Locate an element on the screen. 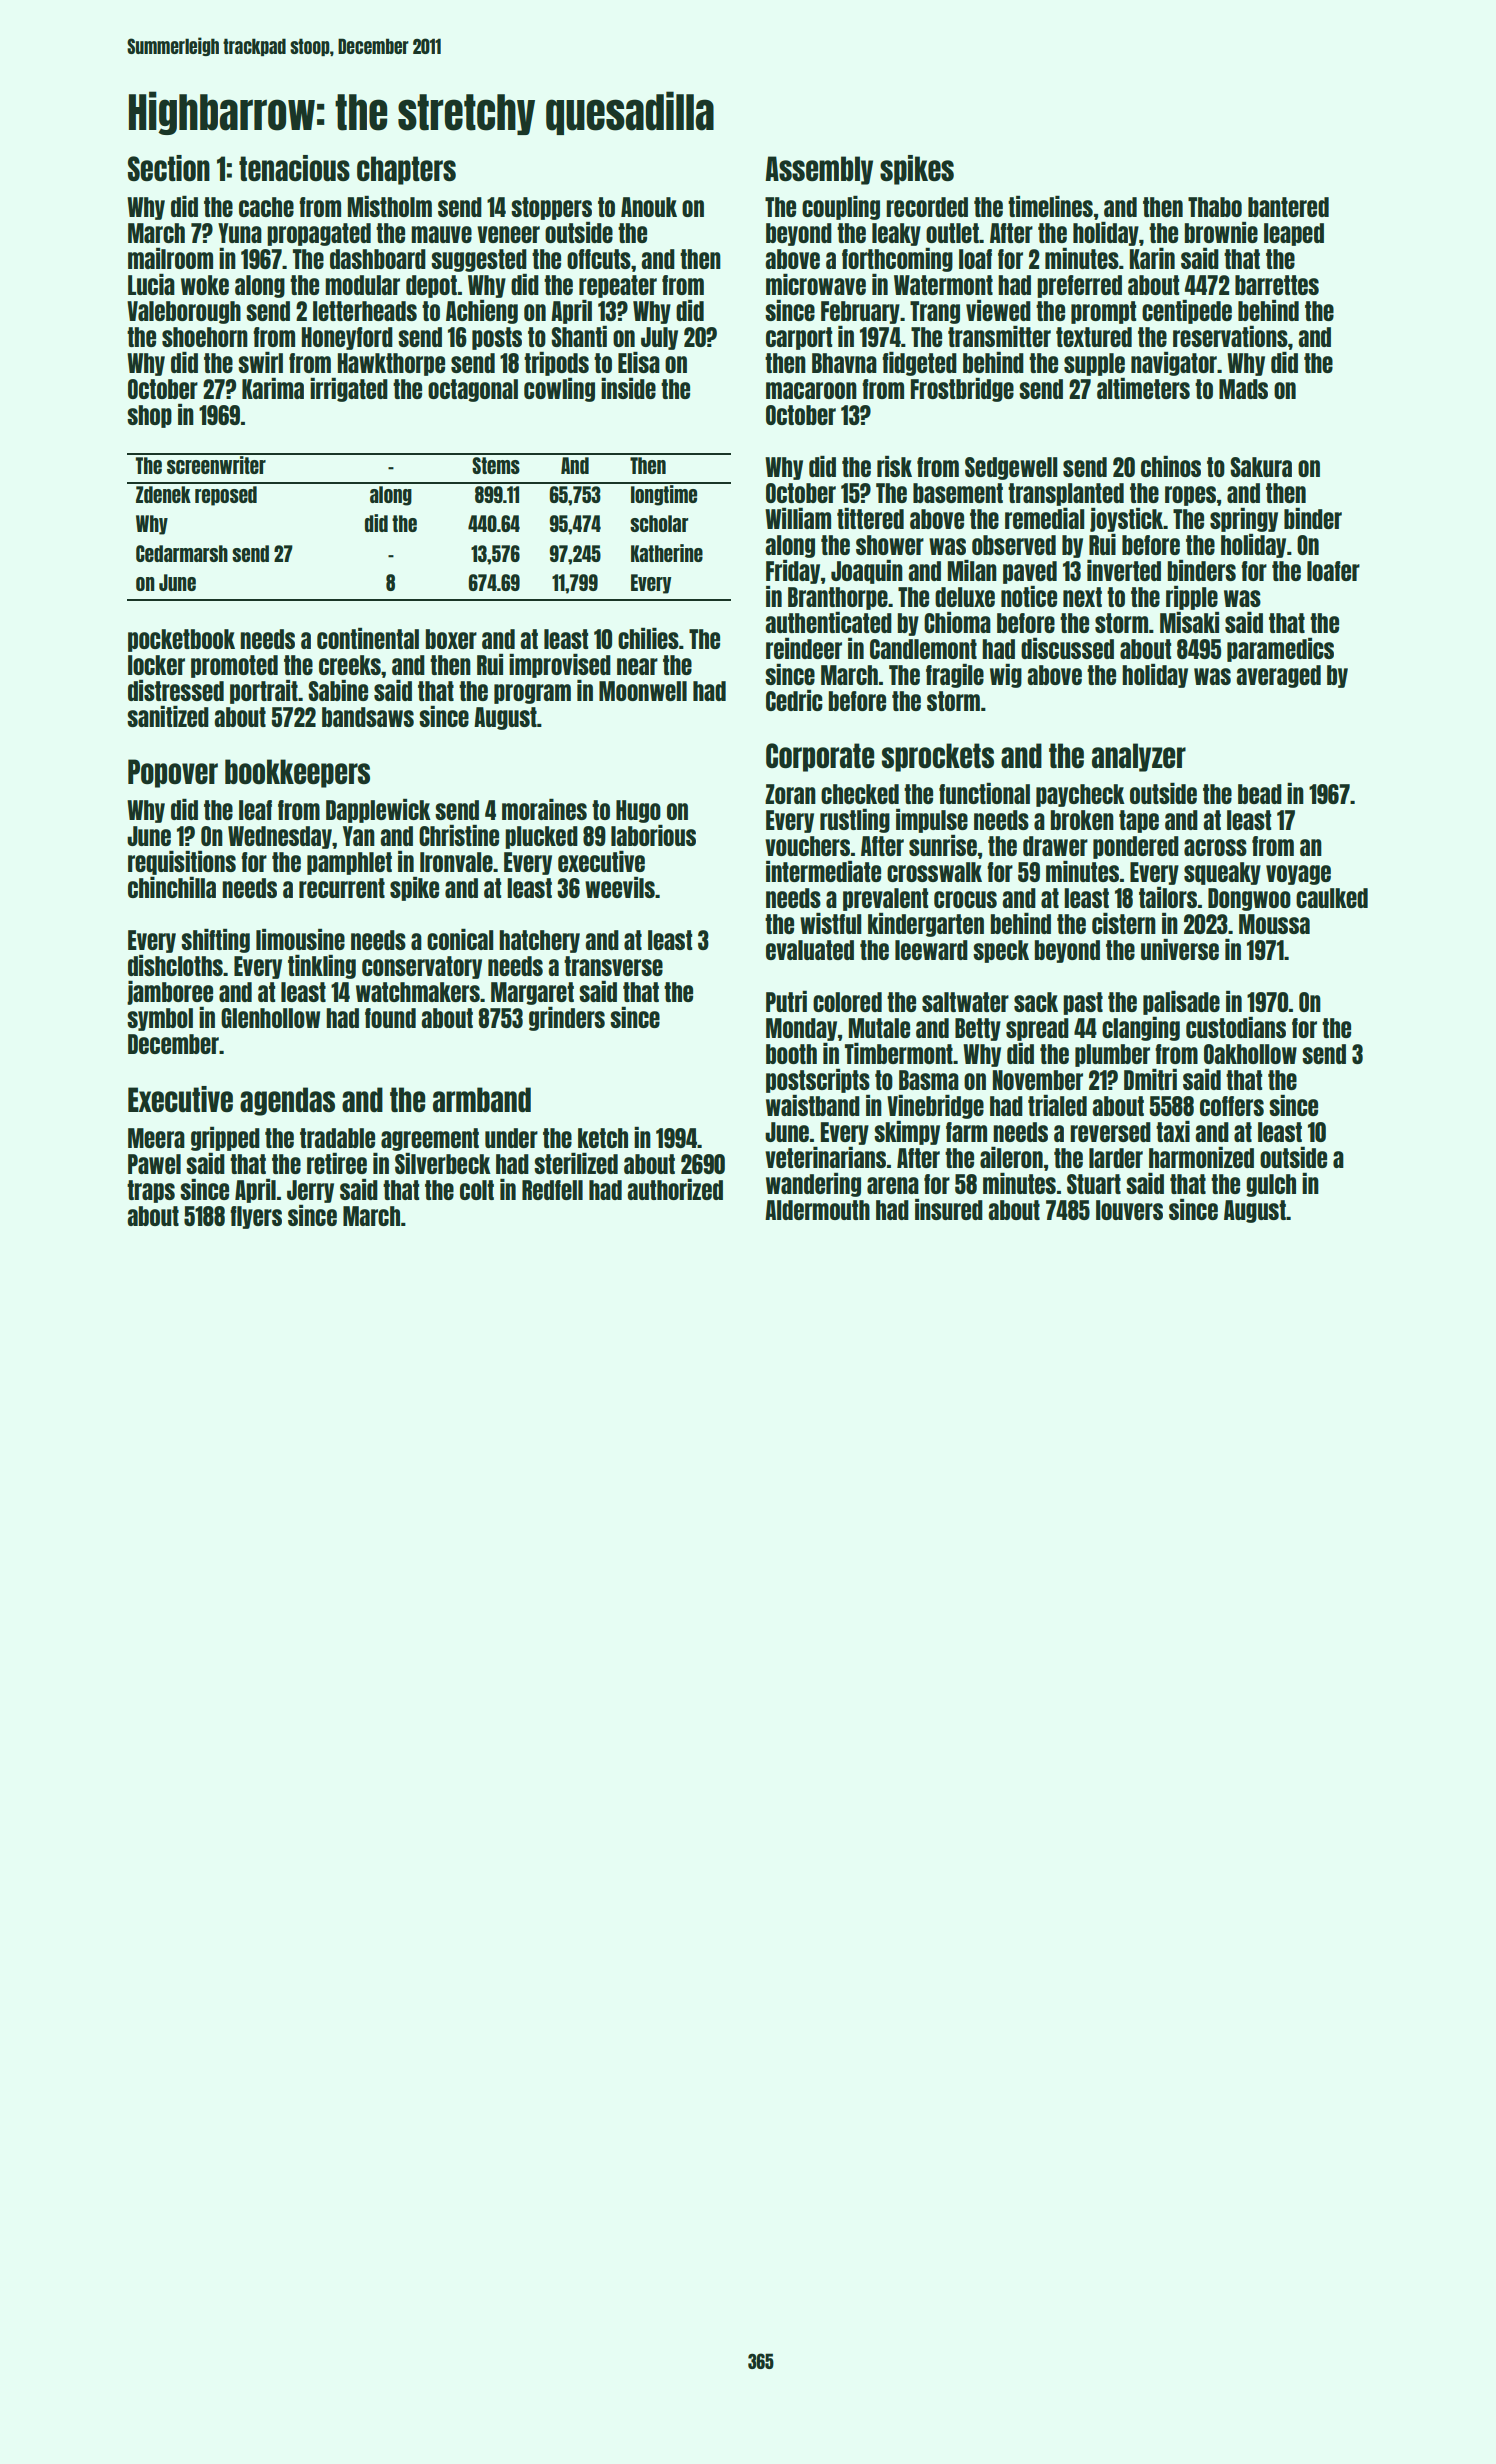 Image resolution: width=1496 pixels, height=2464 pixels. Sabine is located at coordinates (338, 690).
